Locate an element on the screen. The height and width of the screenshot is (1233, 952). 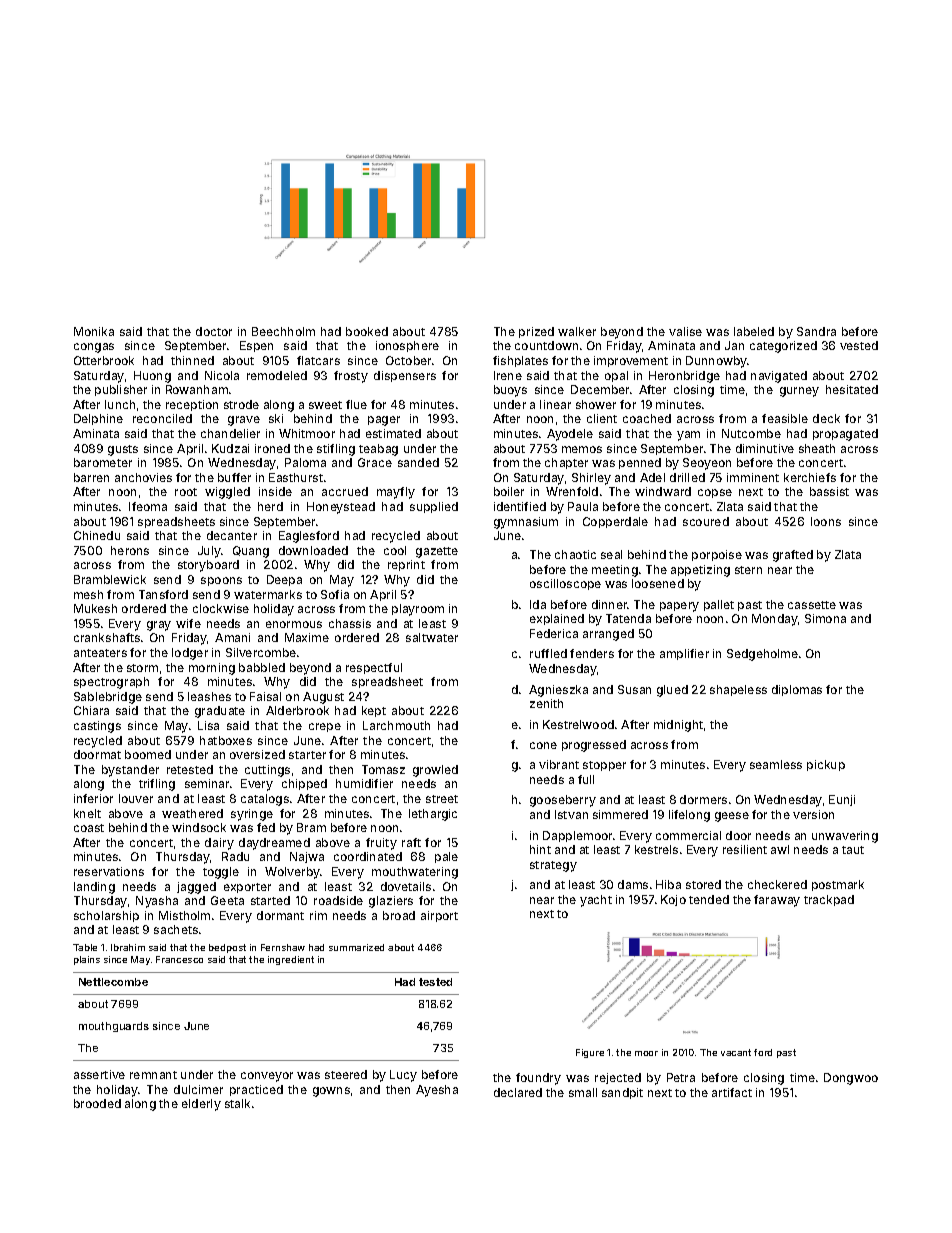
wiggled is located at coordinates (227, 493).
